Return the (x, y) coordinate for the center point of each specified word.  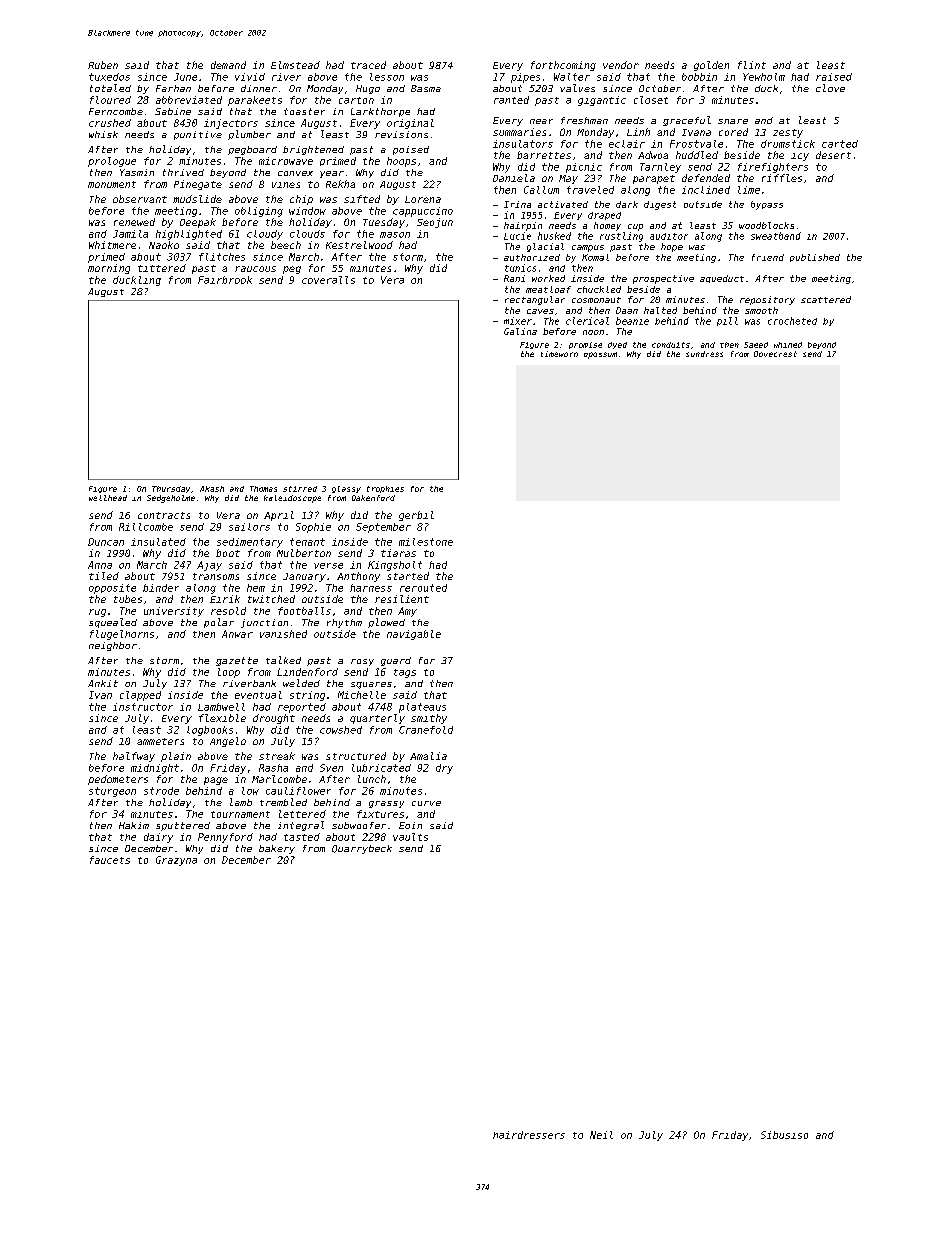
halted (660, 310)
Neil (601, 1135)
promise (585, 345)
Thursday (171, 489)
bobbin (699, 77)
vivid (250, 77)
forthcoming (563, 66)
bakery (277, 849)
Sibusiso (784, 1135)
